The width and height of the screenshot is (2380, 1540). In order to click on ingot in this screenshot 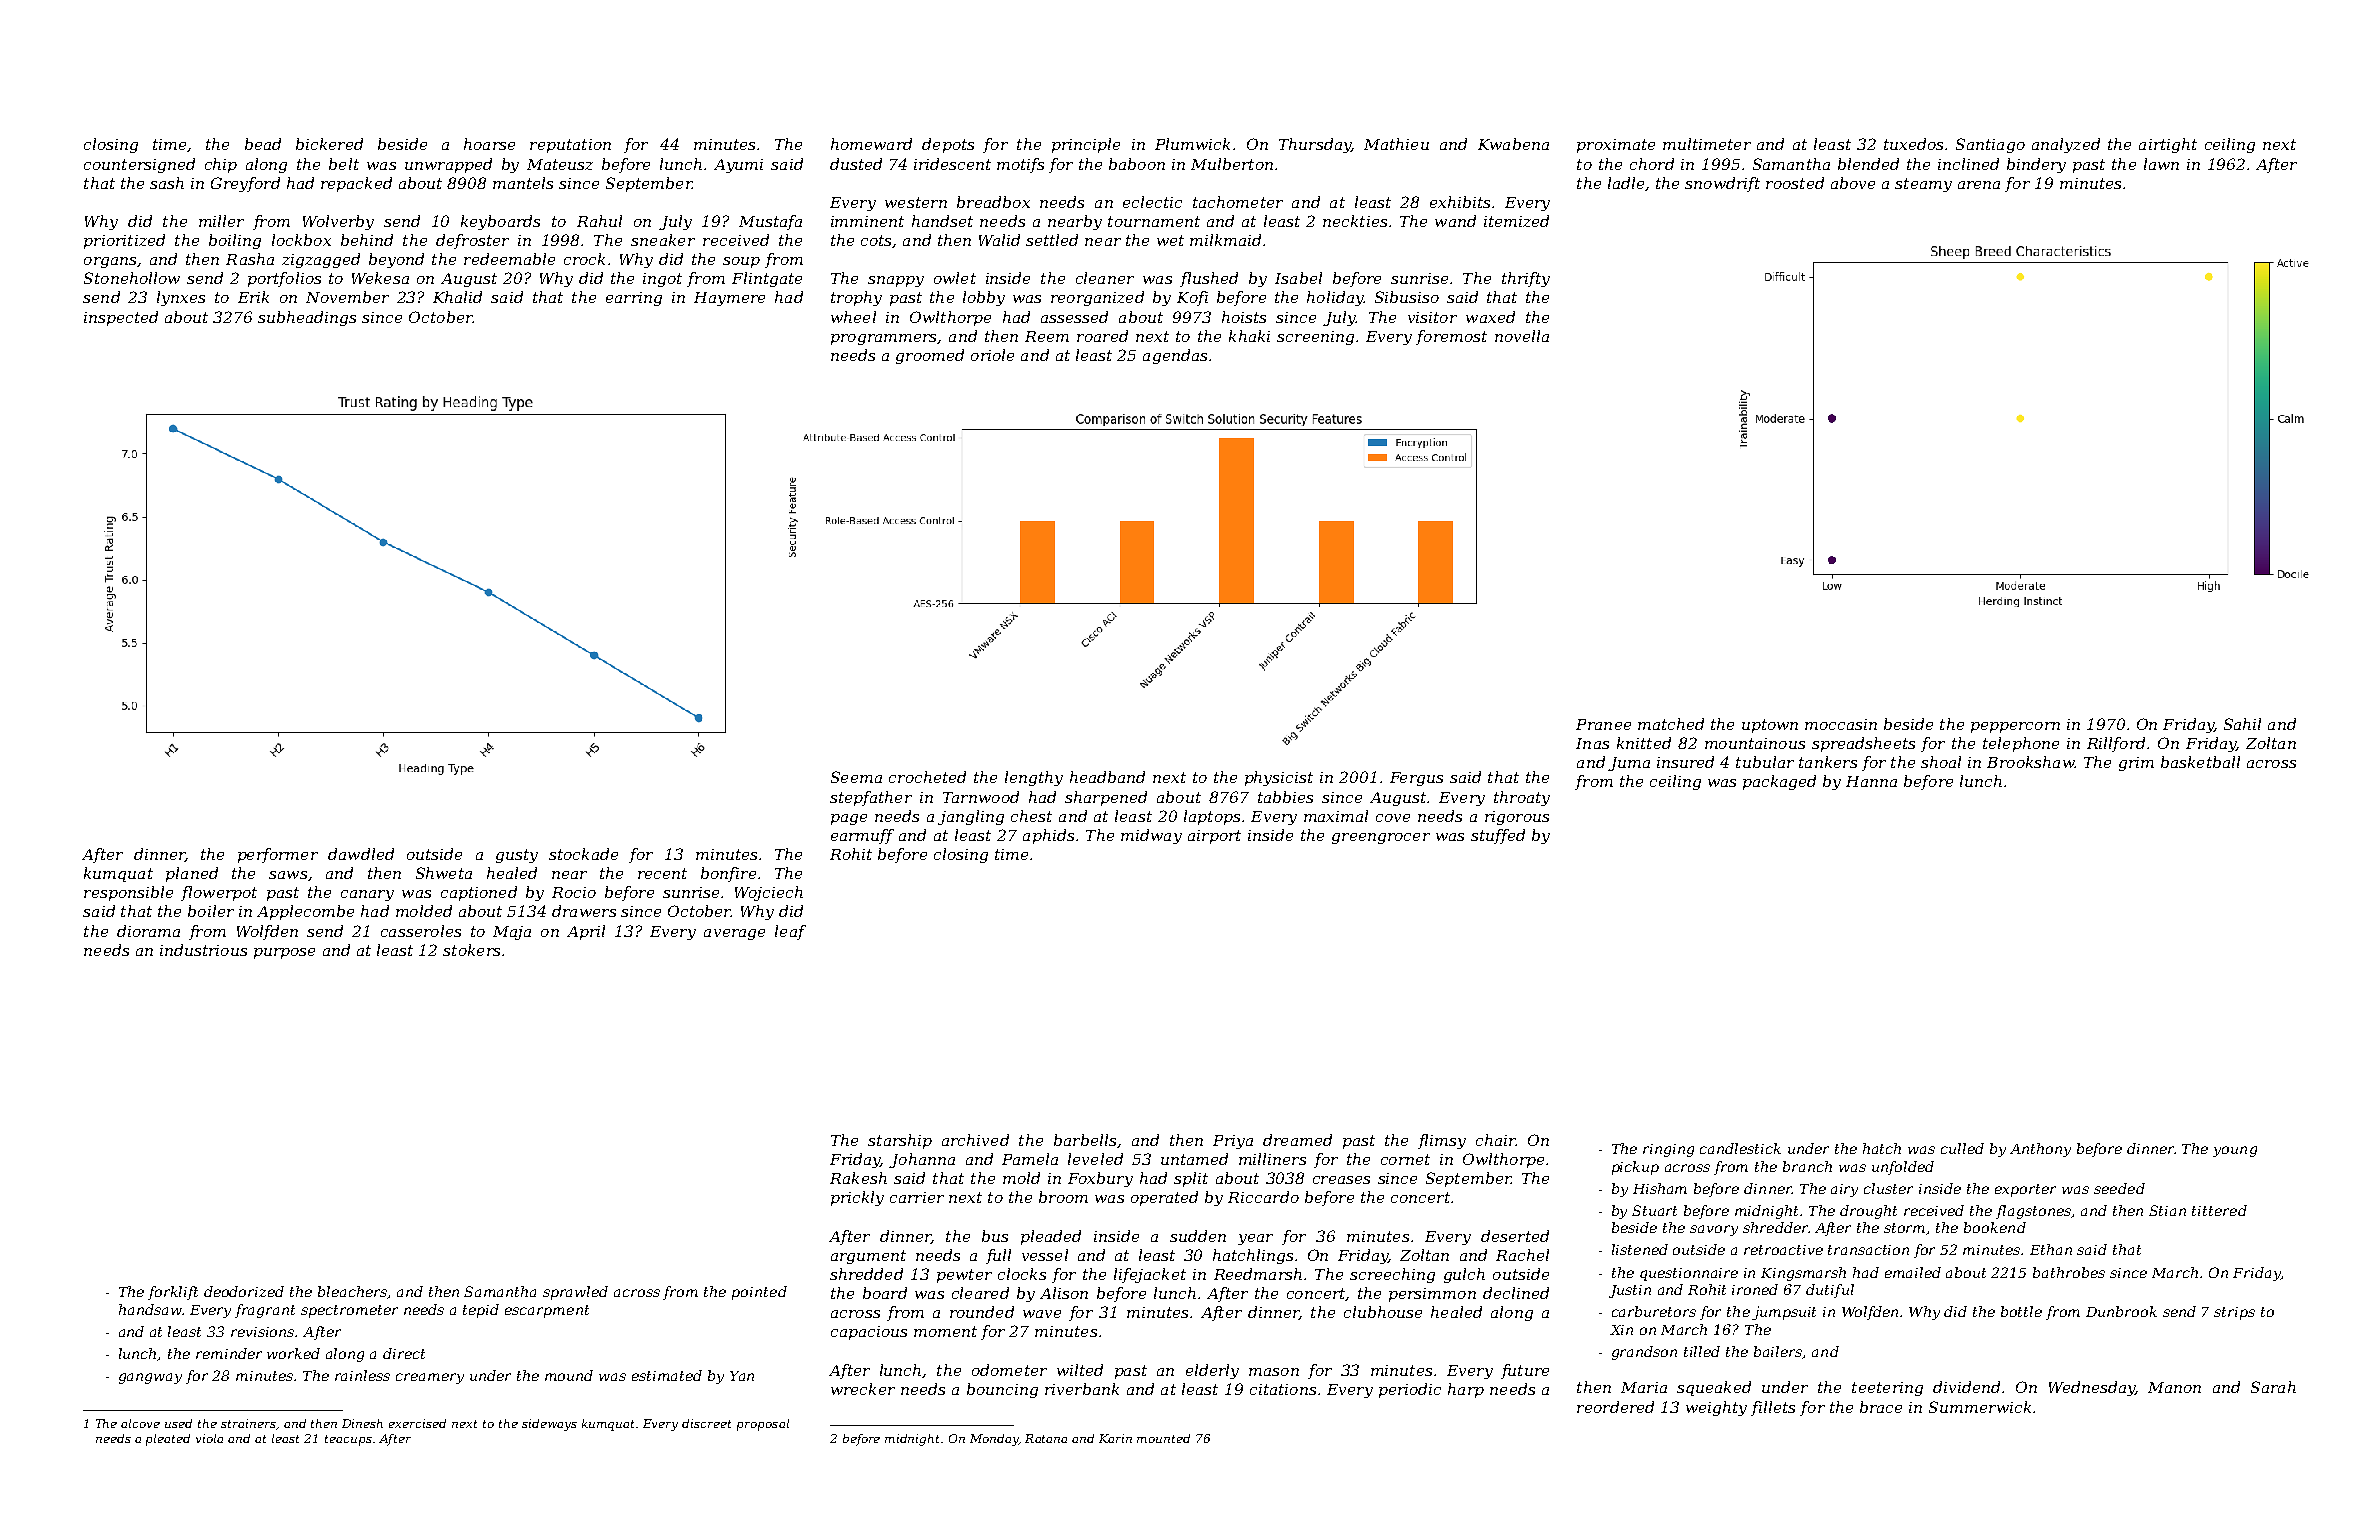, I will do `click(662, 280)`.
